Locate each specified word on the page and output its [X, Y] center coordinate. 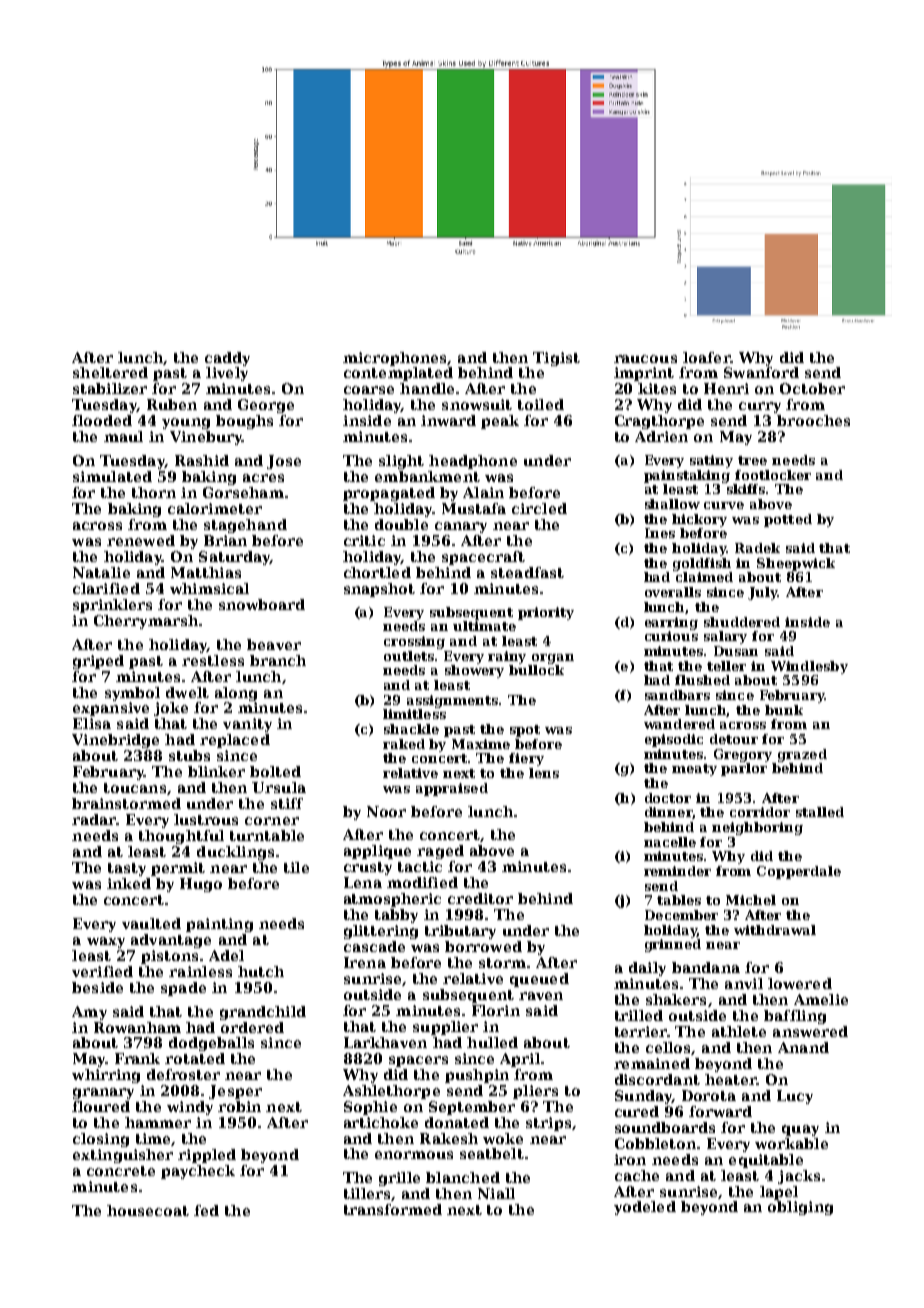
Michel [751, 900]
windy [190, 1108]
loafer [706, 357]
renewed [141, 540]
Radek [757, 548]
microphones [394, 359]
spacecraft [483, 558]
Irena [365, 962]
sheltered [110, 372]
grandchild [263, 1013]
